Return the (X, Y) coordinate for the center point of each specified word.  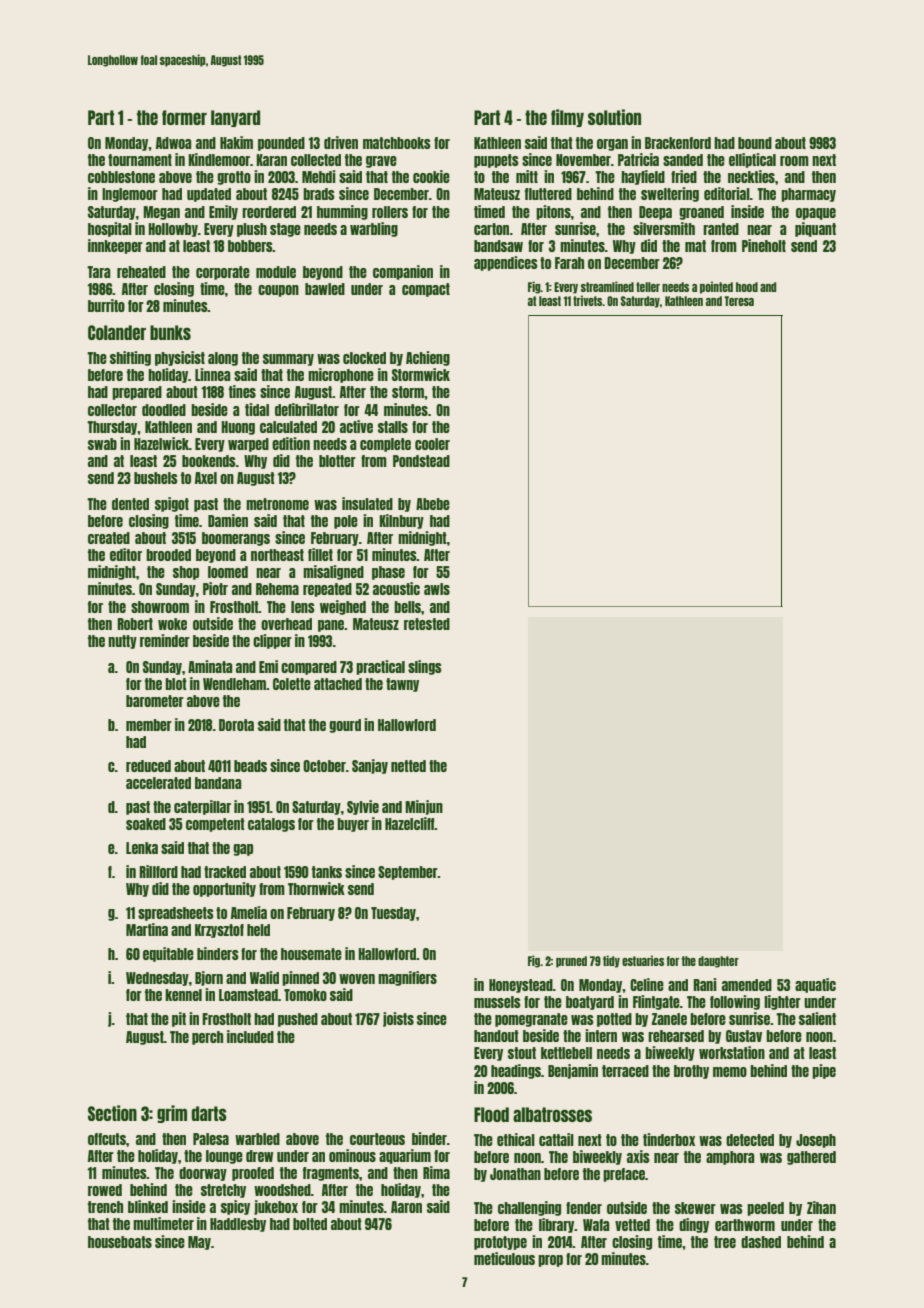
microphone (341, 375)
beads (250, 766)
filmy (567, 118)
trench (105, 1207)
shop (186, 573)
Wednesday (157, 979)
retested (427, 624)
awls (437, 589)
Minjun (424, 807)
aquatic (815, 985)
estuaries (643, 960)
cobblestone (121, 177)
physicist (180, 358)
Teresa (739, 301)
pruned (571, 962)
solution (614, 117)
